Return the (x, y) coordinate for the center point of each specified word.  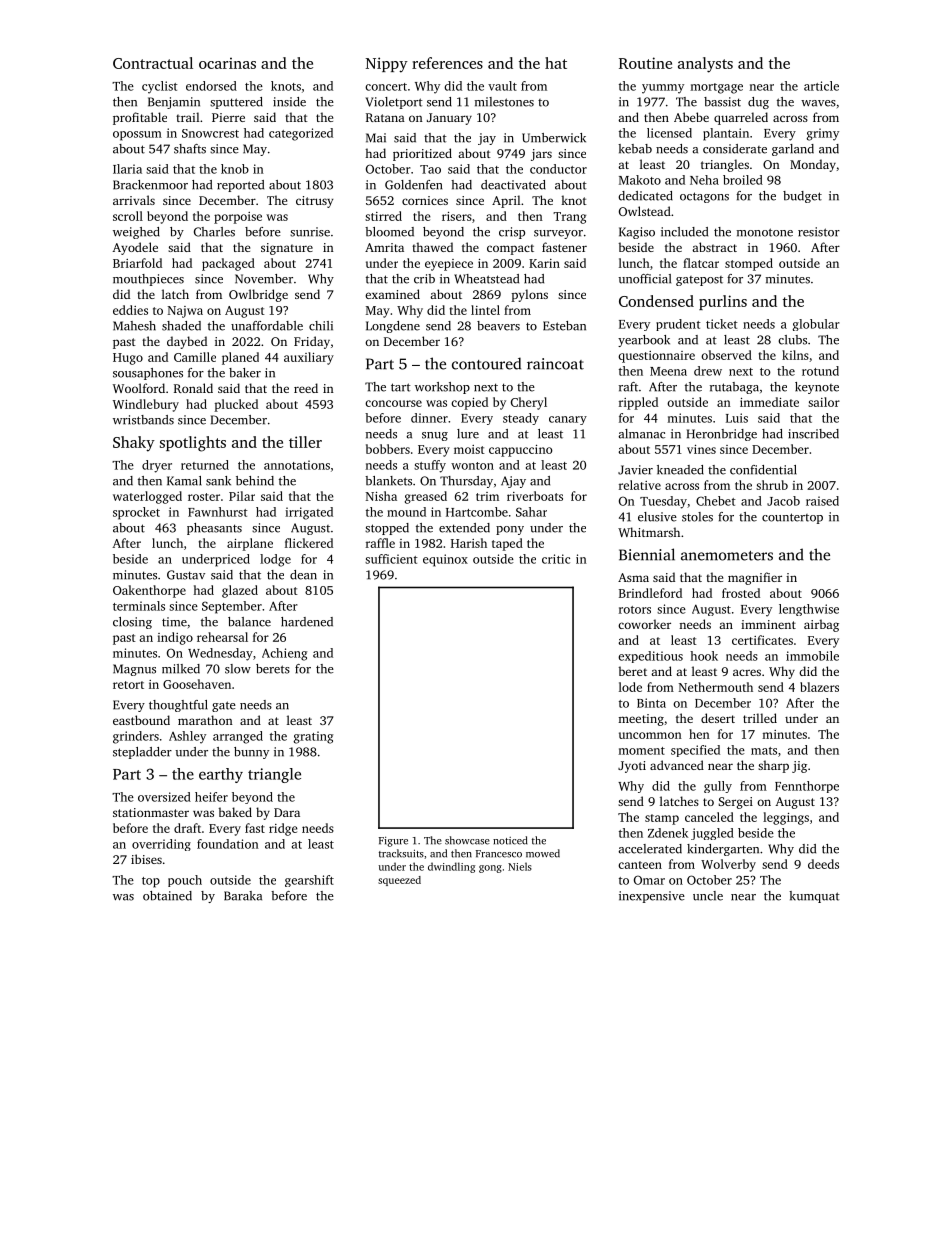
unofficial (644, 279)
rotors (635, 610)
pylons (529, 295)
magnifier (755, 578)
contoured (486, 363)
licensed (669, 133)
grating (313, 737)
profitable (140, 118)
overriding (161, 845)
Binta (651, 703)
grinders (136, 737)
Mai (376, 138)
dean (303, 575)
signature (287, 249)
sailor (824, 402)
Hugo (128, 359)
